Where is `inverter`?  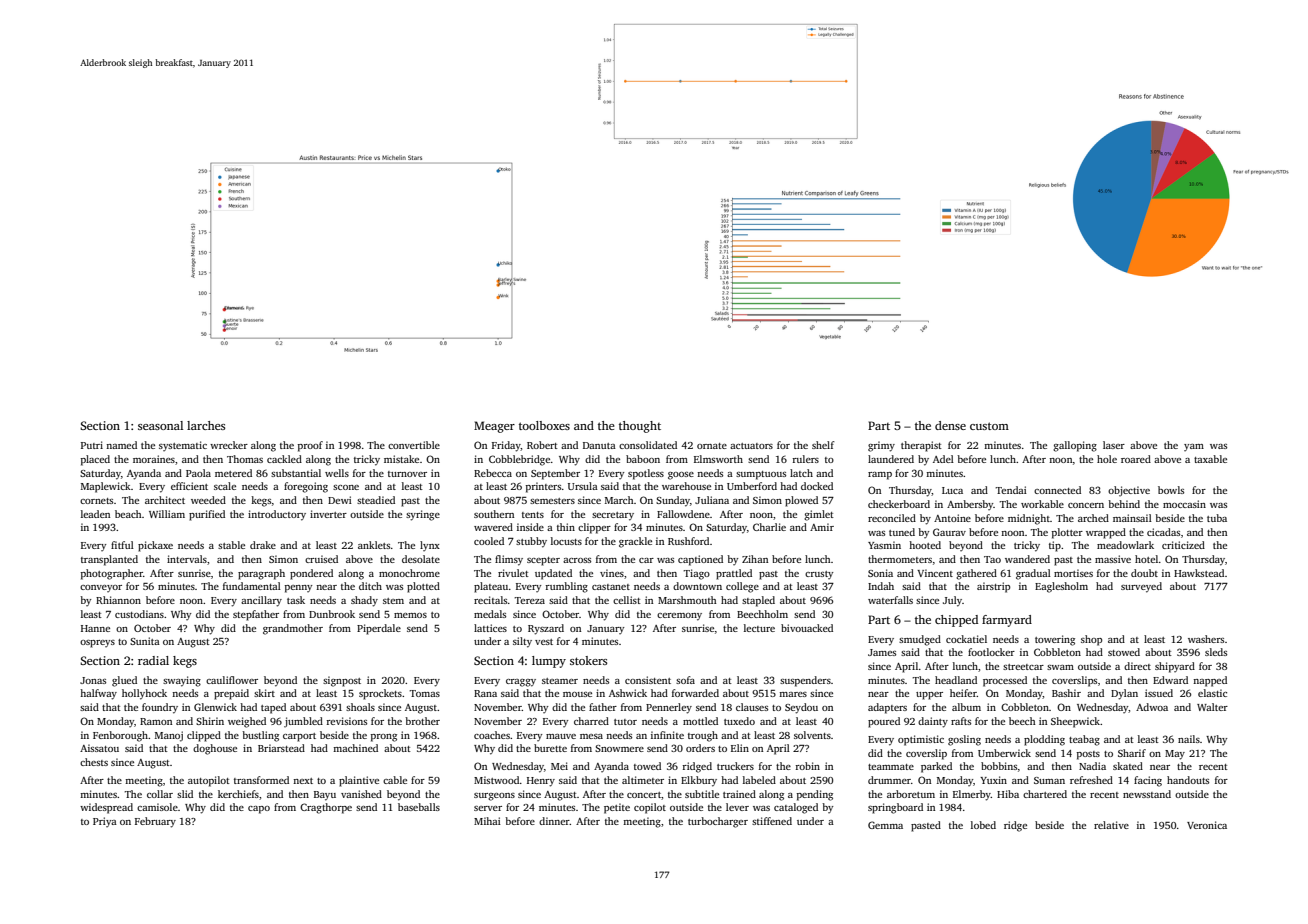 inverter is located at coordinates (328, 514).
